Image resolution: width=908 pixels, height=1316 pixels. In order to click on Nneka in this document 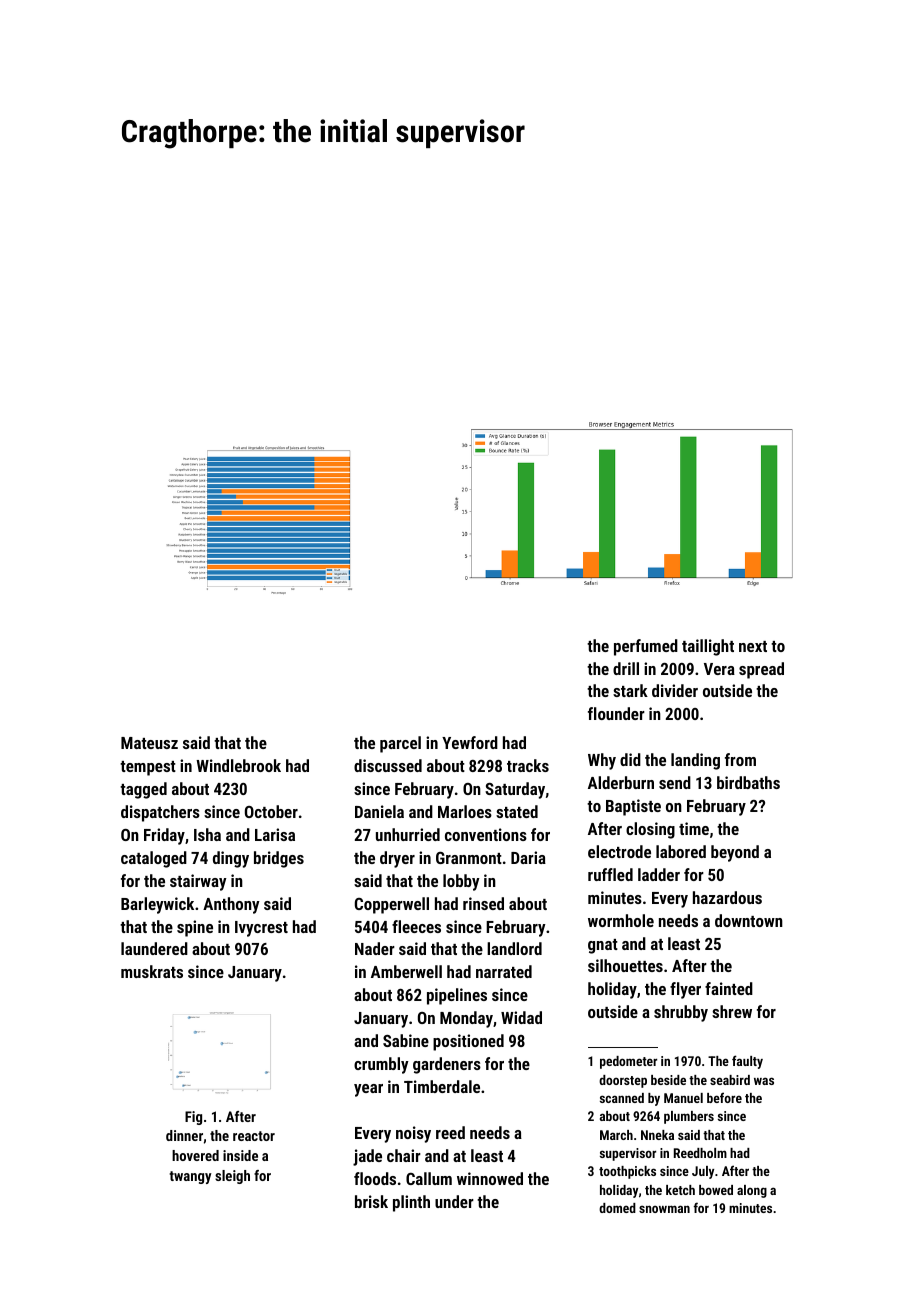, I will do `click(657, 1135)`.
